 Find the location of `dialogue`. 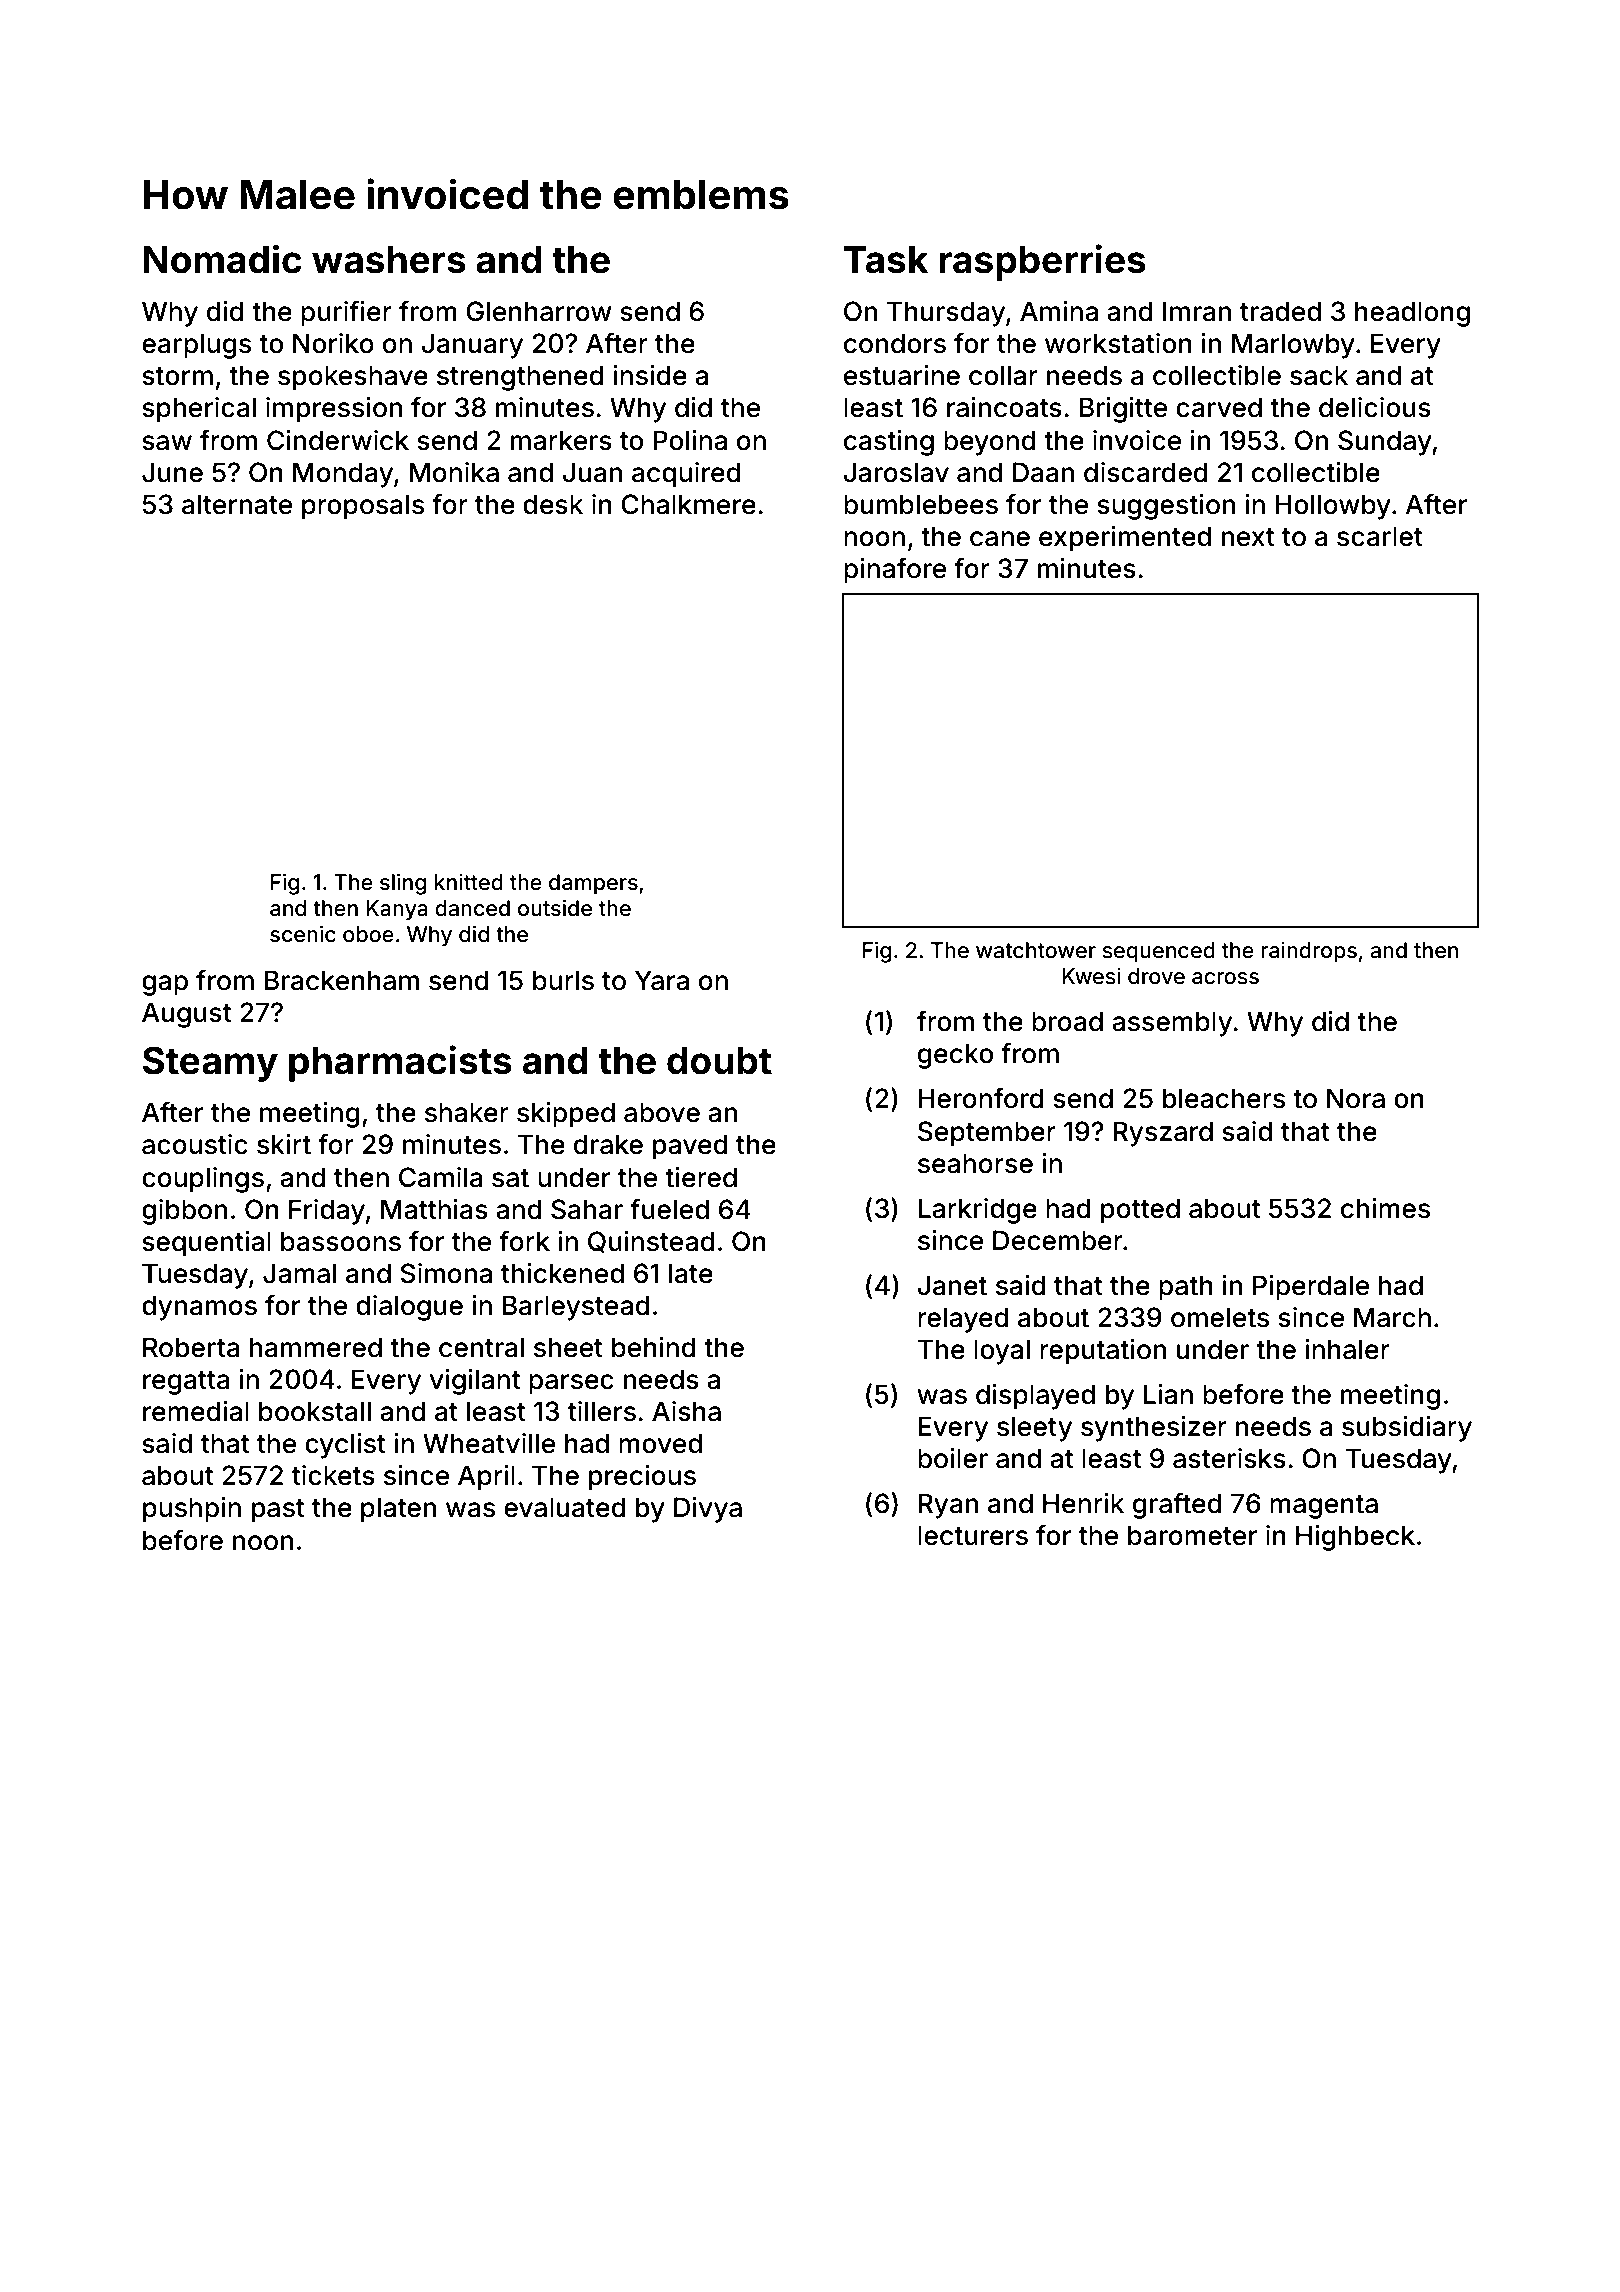

dialogue is located at coordinates (409, 1308).
